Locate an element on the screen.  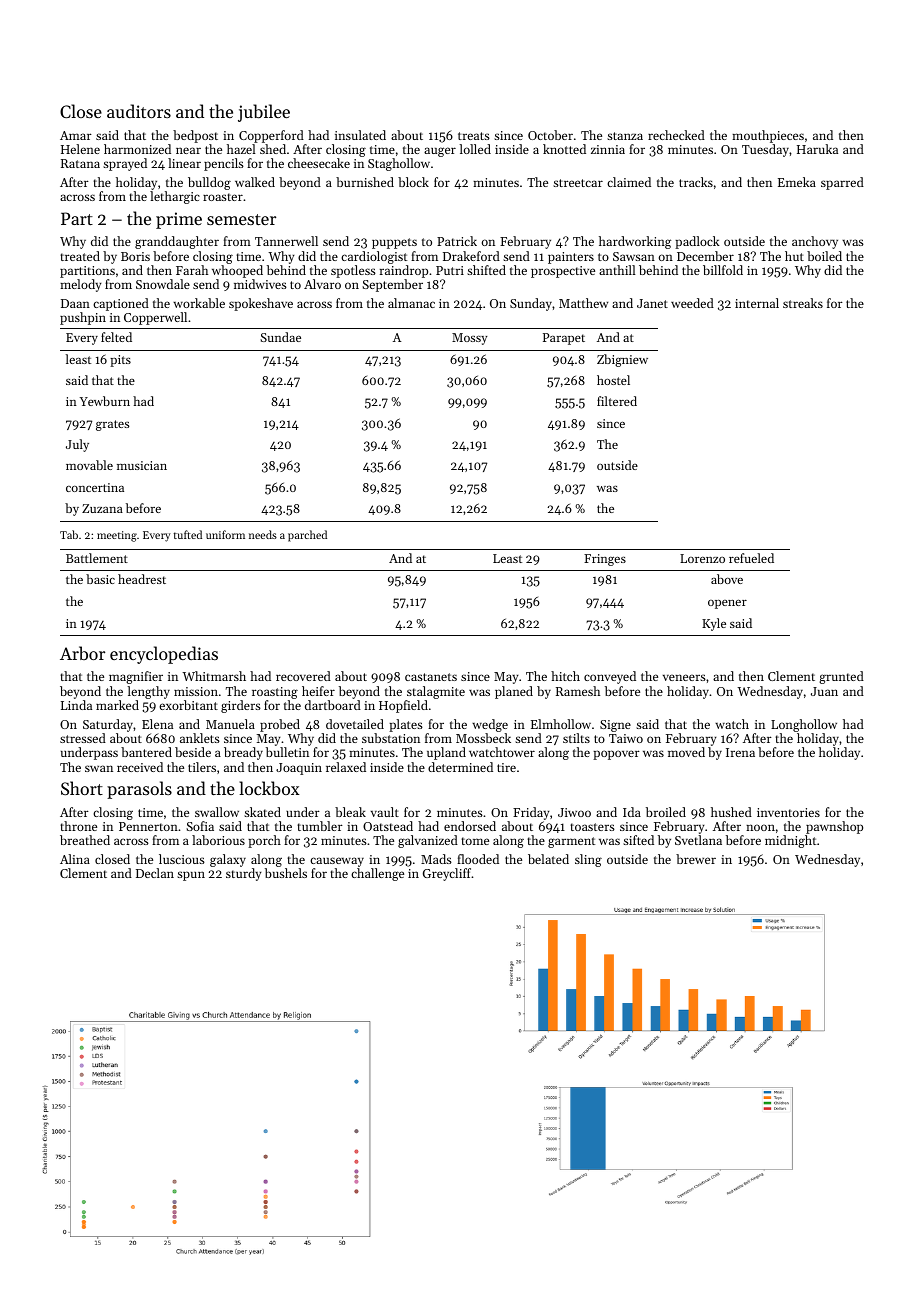
auditors is located at coordinates (139, 111).
